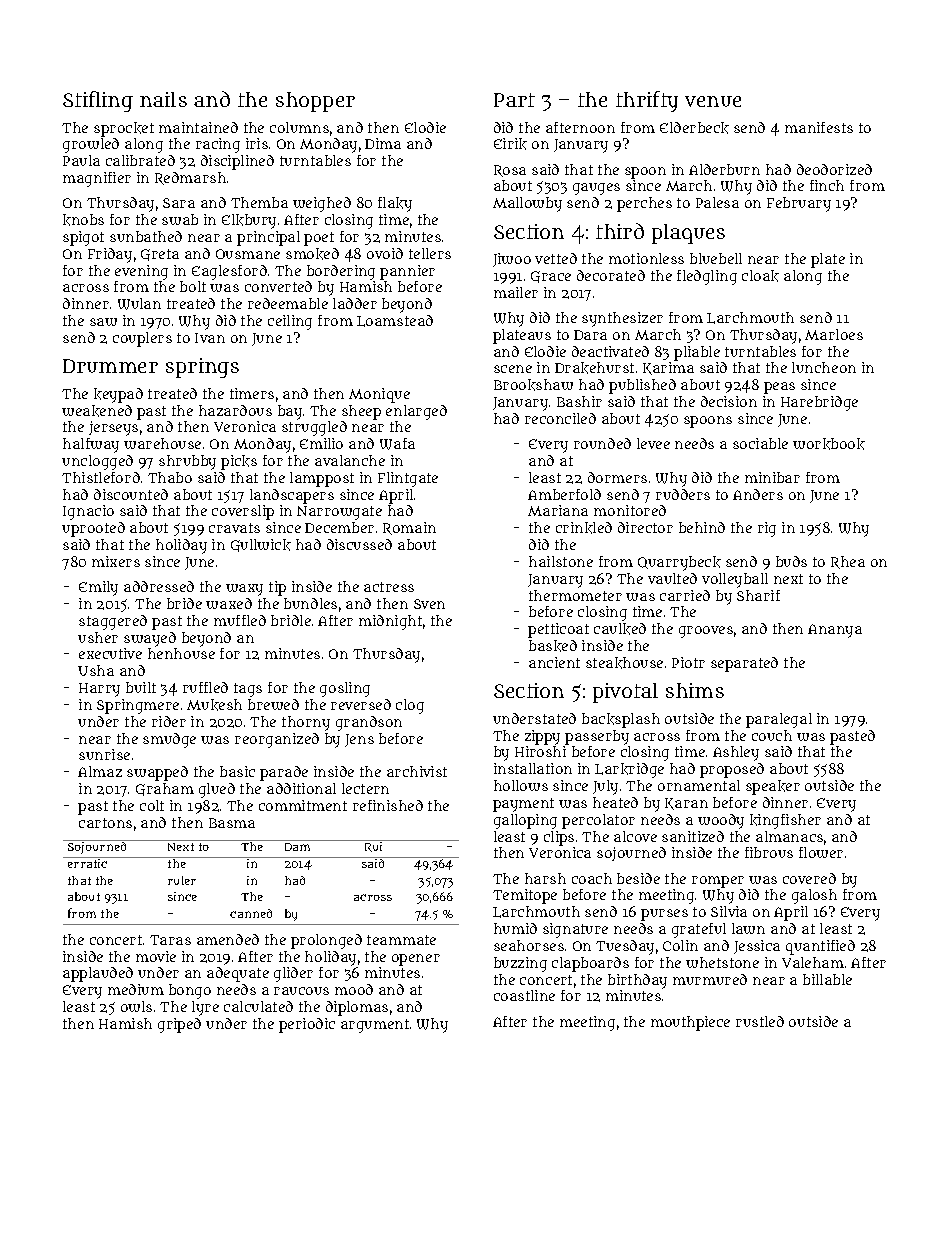  Describe the element at coordinates (409, 528) in the image. I see `Romain` at that location.
